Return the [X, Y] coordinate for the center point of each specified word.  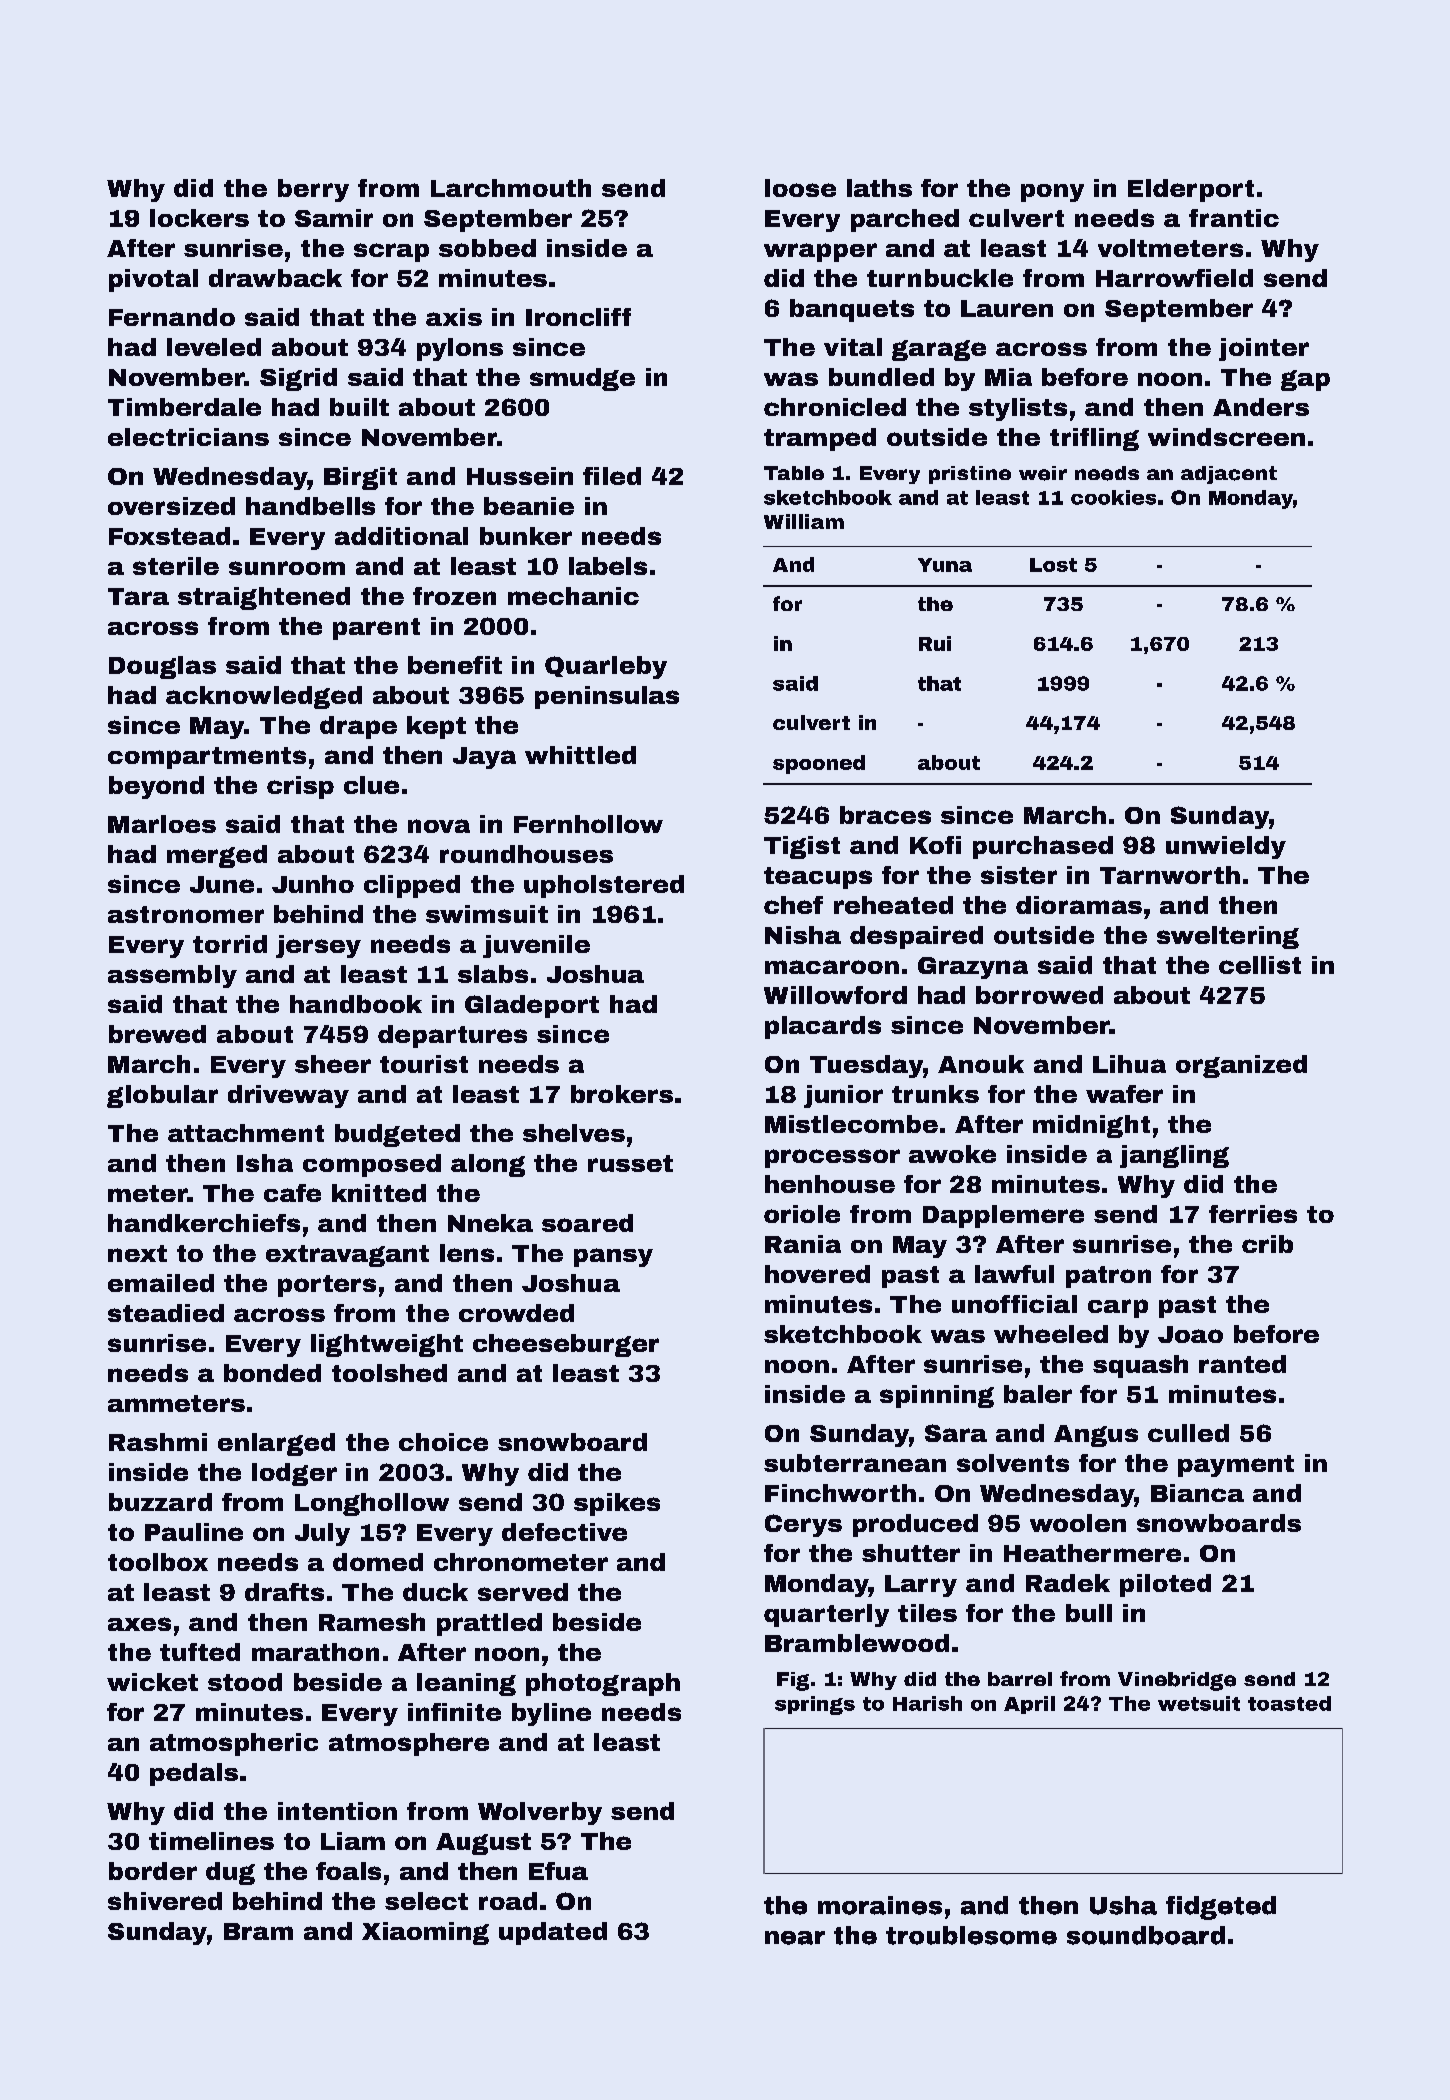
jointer [1264, 349]
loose [800, 188]
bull [1089, 1613]
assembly [172, 976]
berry [313, 190]
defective [564, 1532]
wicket [152, 1682]
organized [1241, 1066]
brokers [622, 1094]
